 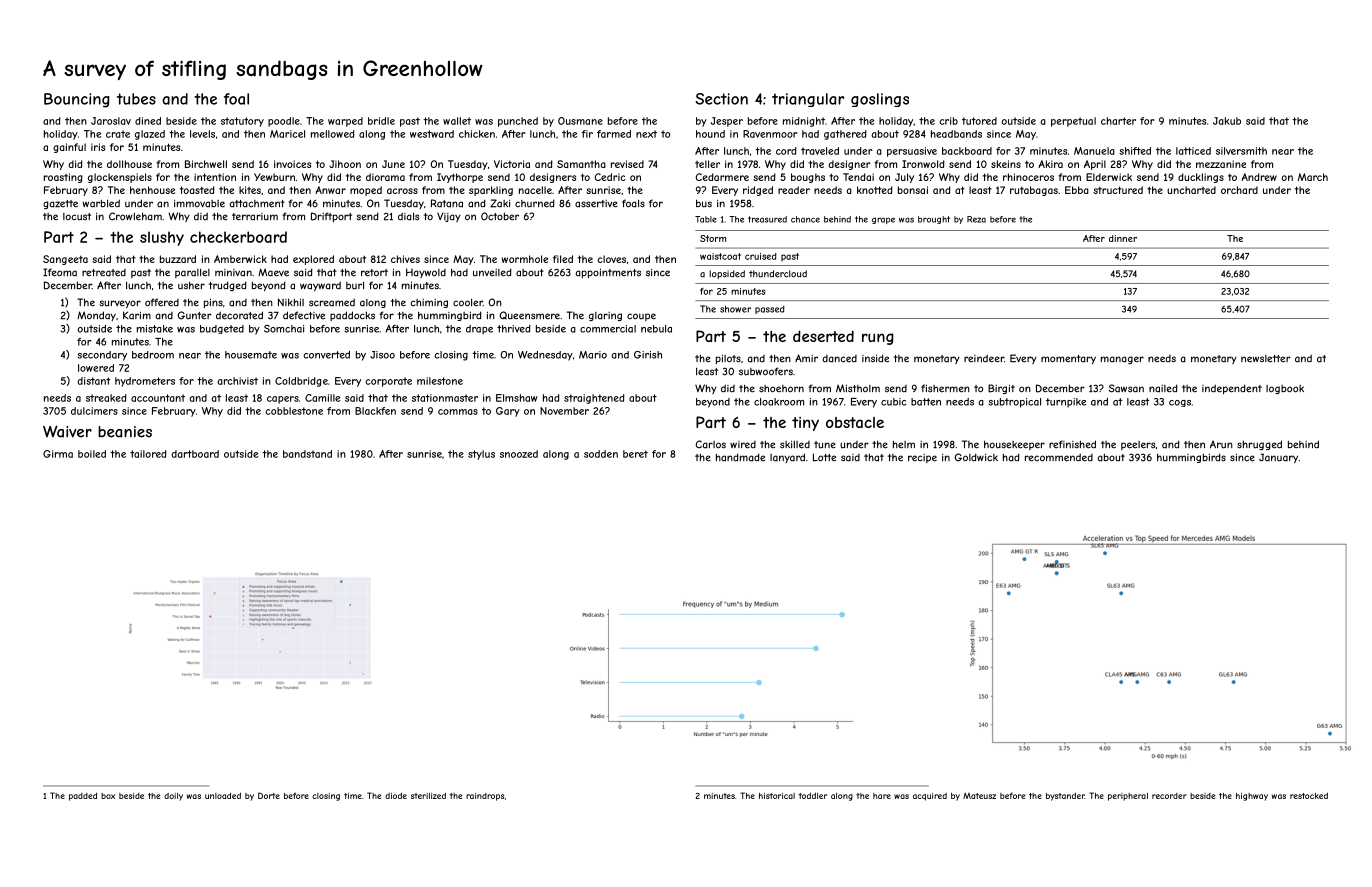 What do you see at coordinates (481, 455) in the page?
I see `stylus` at bounding box center [481, 455].
